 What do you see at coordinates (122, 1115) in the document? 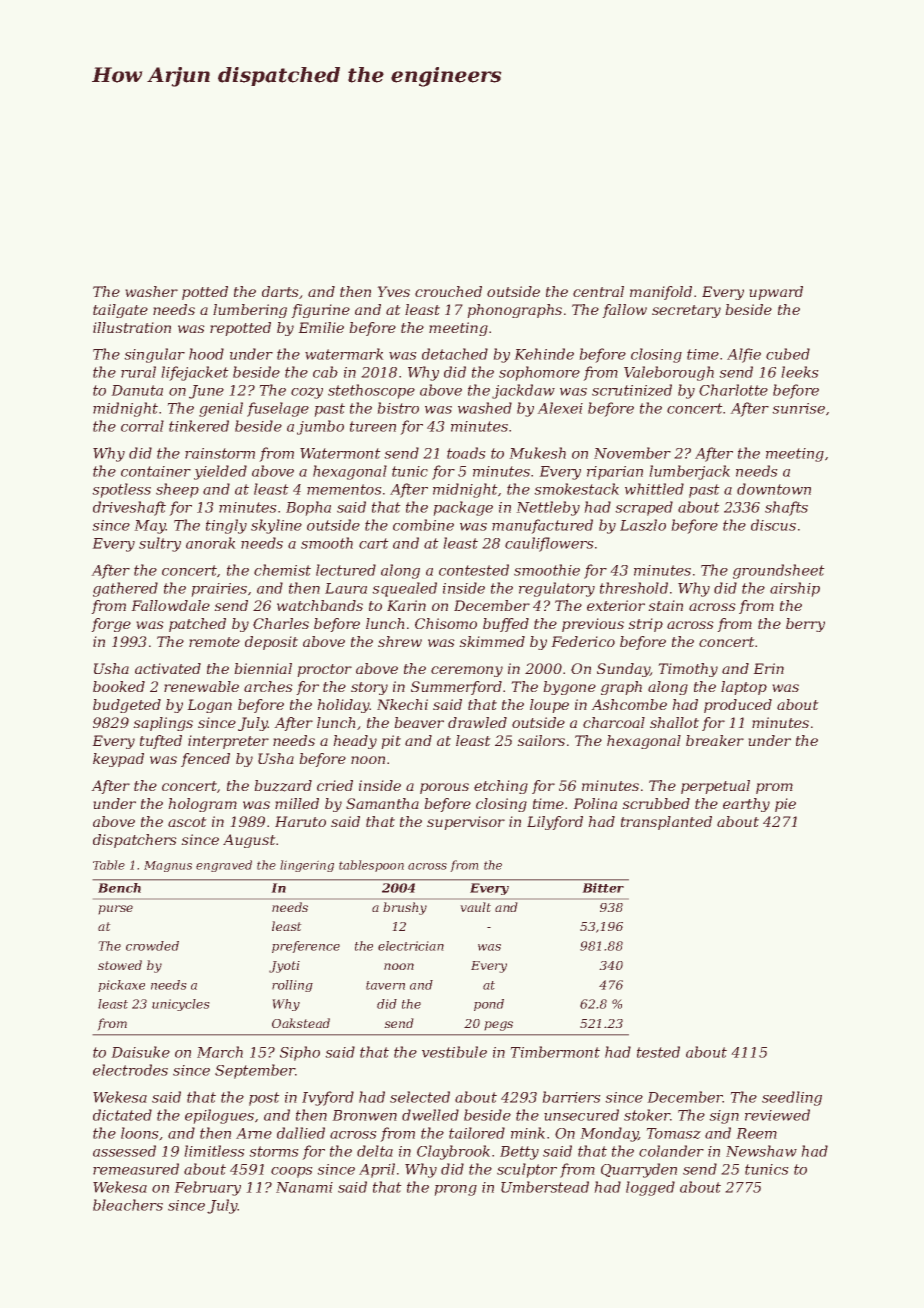
I see `dictated` at bounding box center [122, 1115].
